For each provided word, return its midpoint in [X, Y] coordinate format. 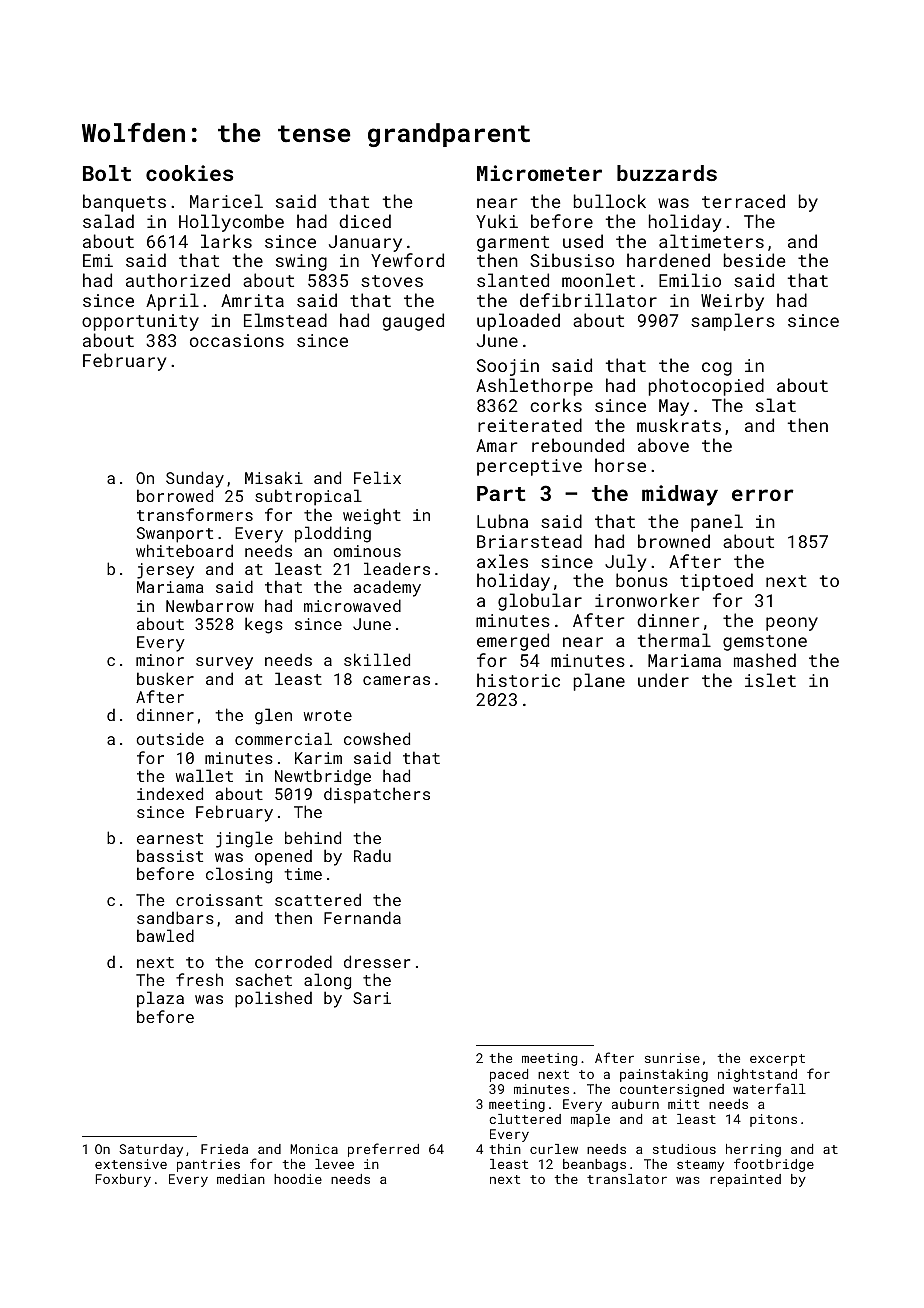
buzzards [667, 173]
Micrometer [539, 173]
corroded [293, 961]
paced [509, 1075]
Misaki [274, 477]
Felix [377, 477]
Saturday [151, 1150]
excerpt [777, 1060]
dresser [377, 961]
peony [792, 624]
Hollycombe [231, 223]
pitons [773, 1120]
